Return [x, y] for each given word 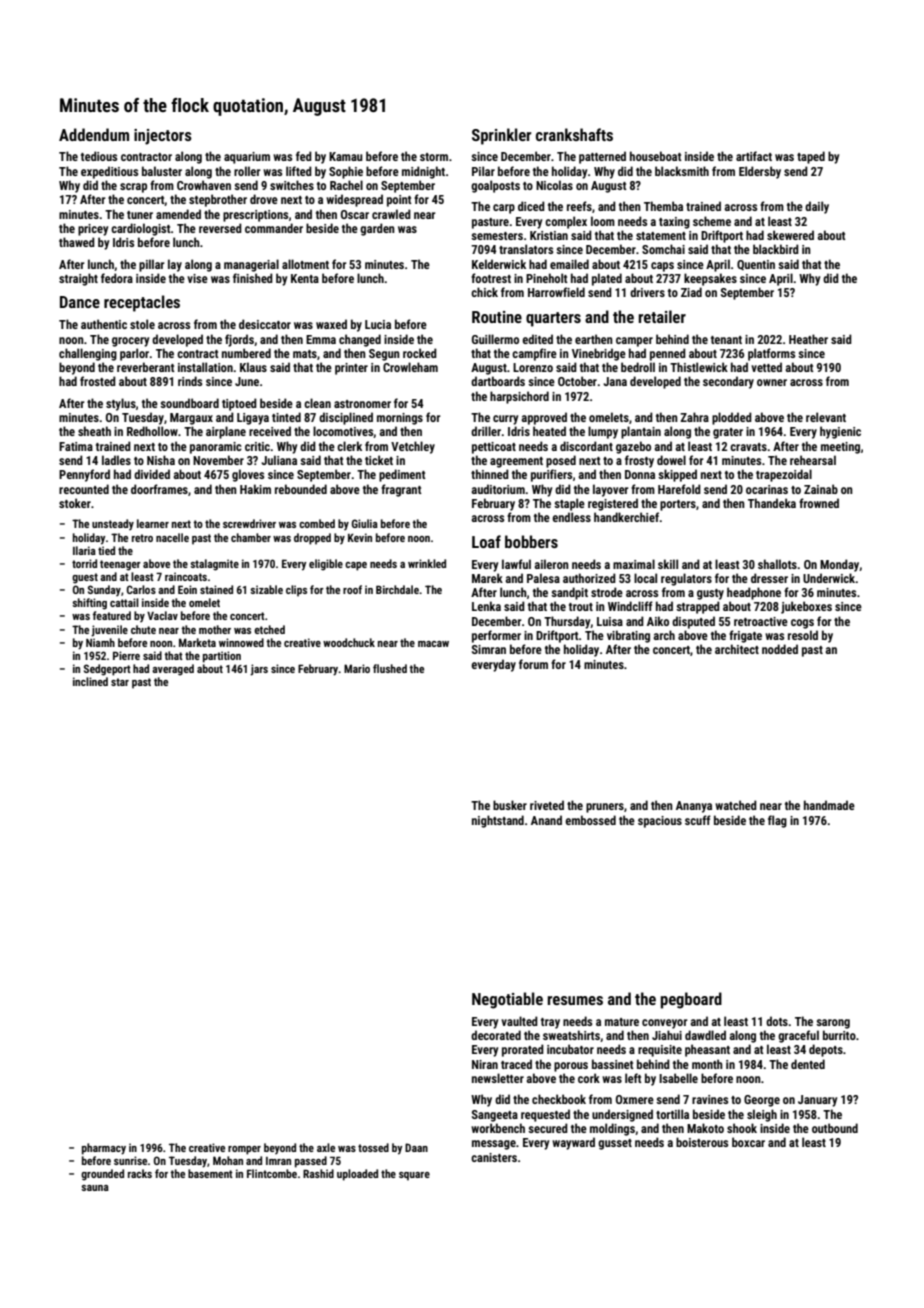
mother [215, 629]
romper [244, 1150]
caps [662, 267]
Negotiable [507, 1000]
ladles [116, 460]
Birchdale [397, 589]
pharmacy [104, 1149]
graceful [798, 1036]
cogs [802, 624]
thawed [77, 242]
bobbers [531, 541]
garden [377, 229]
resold [803, 635]
